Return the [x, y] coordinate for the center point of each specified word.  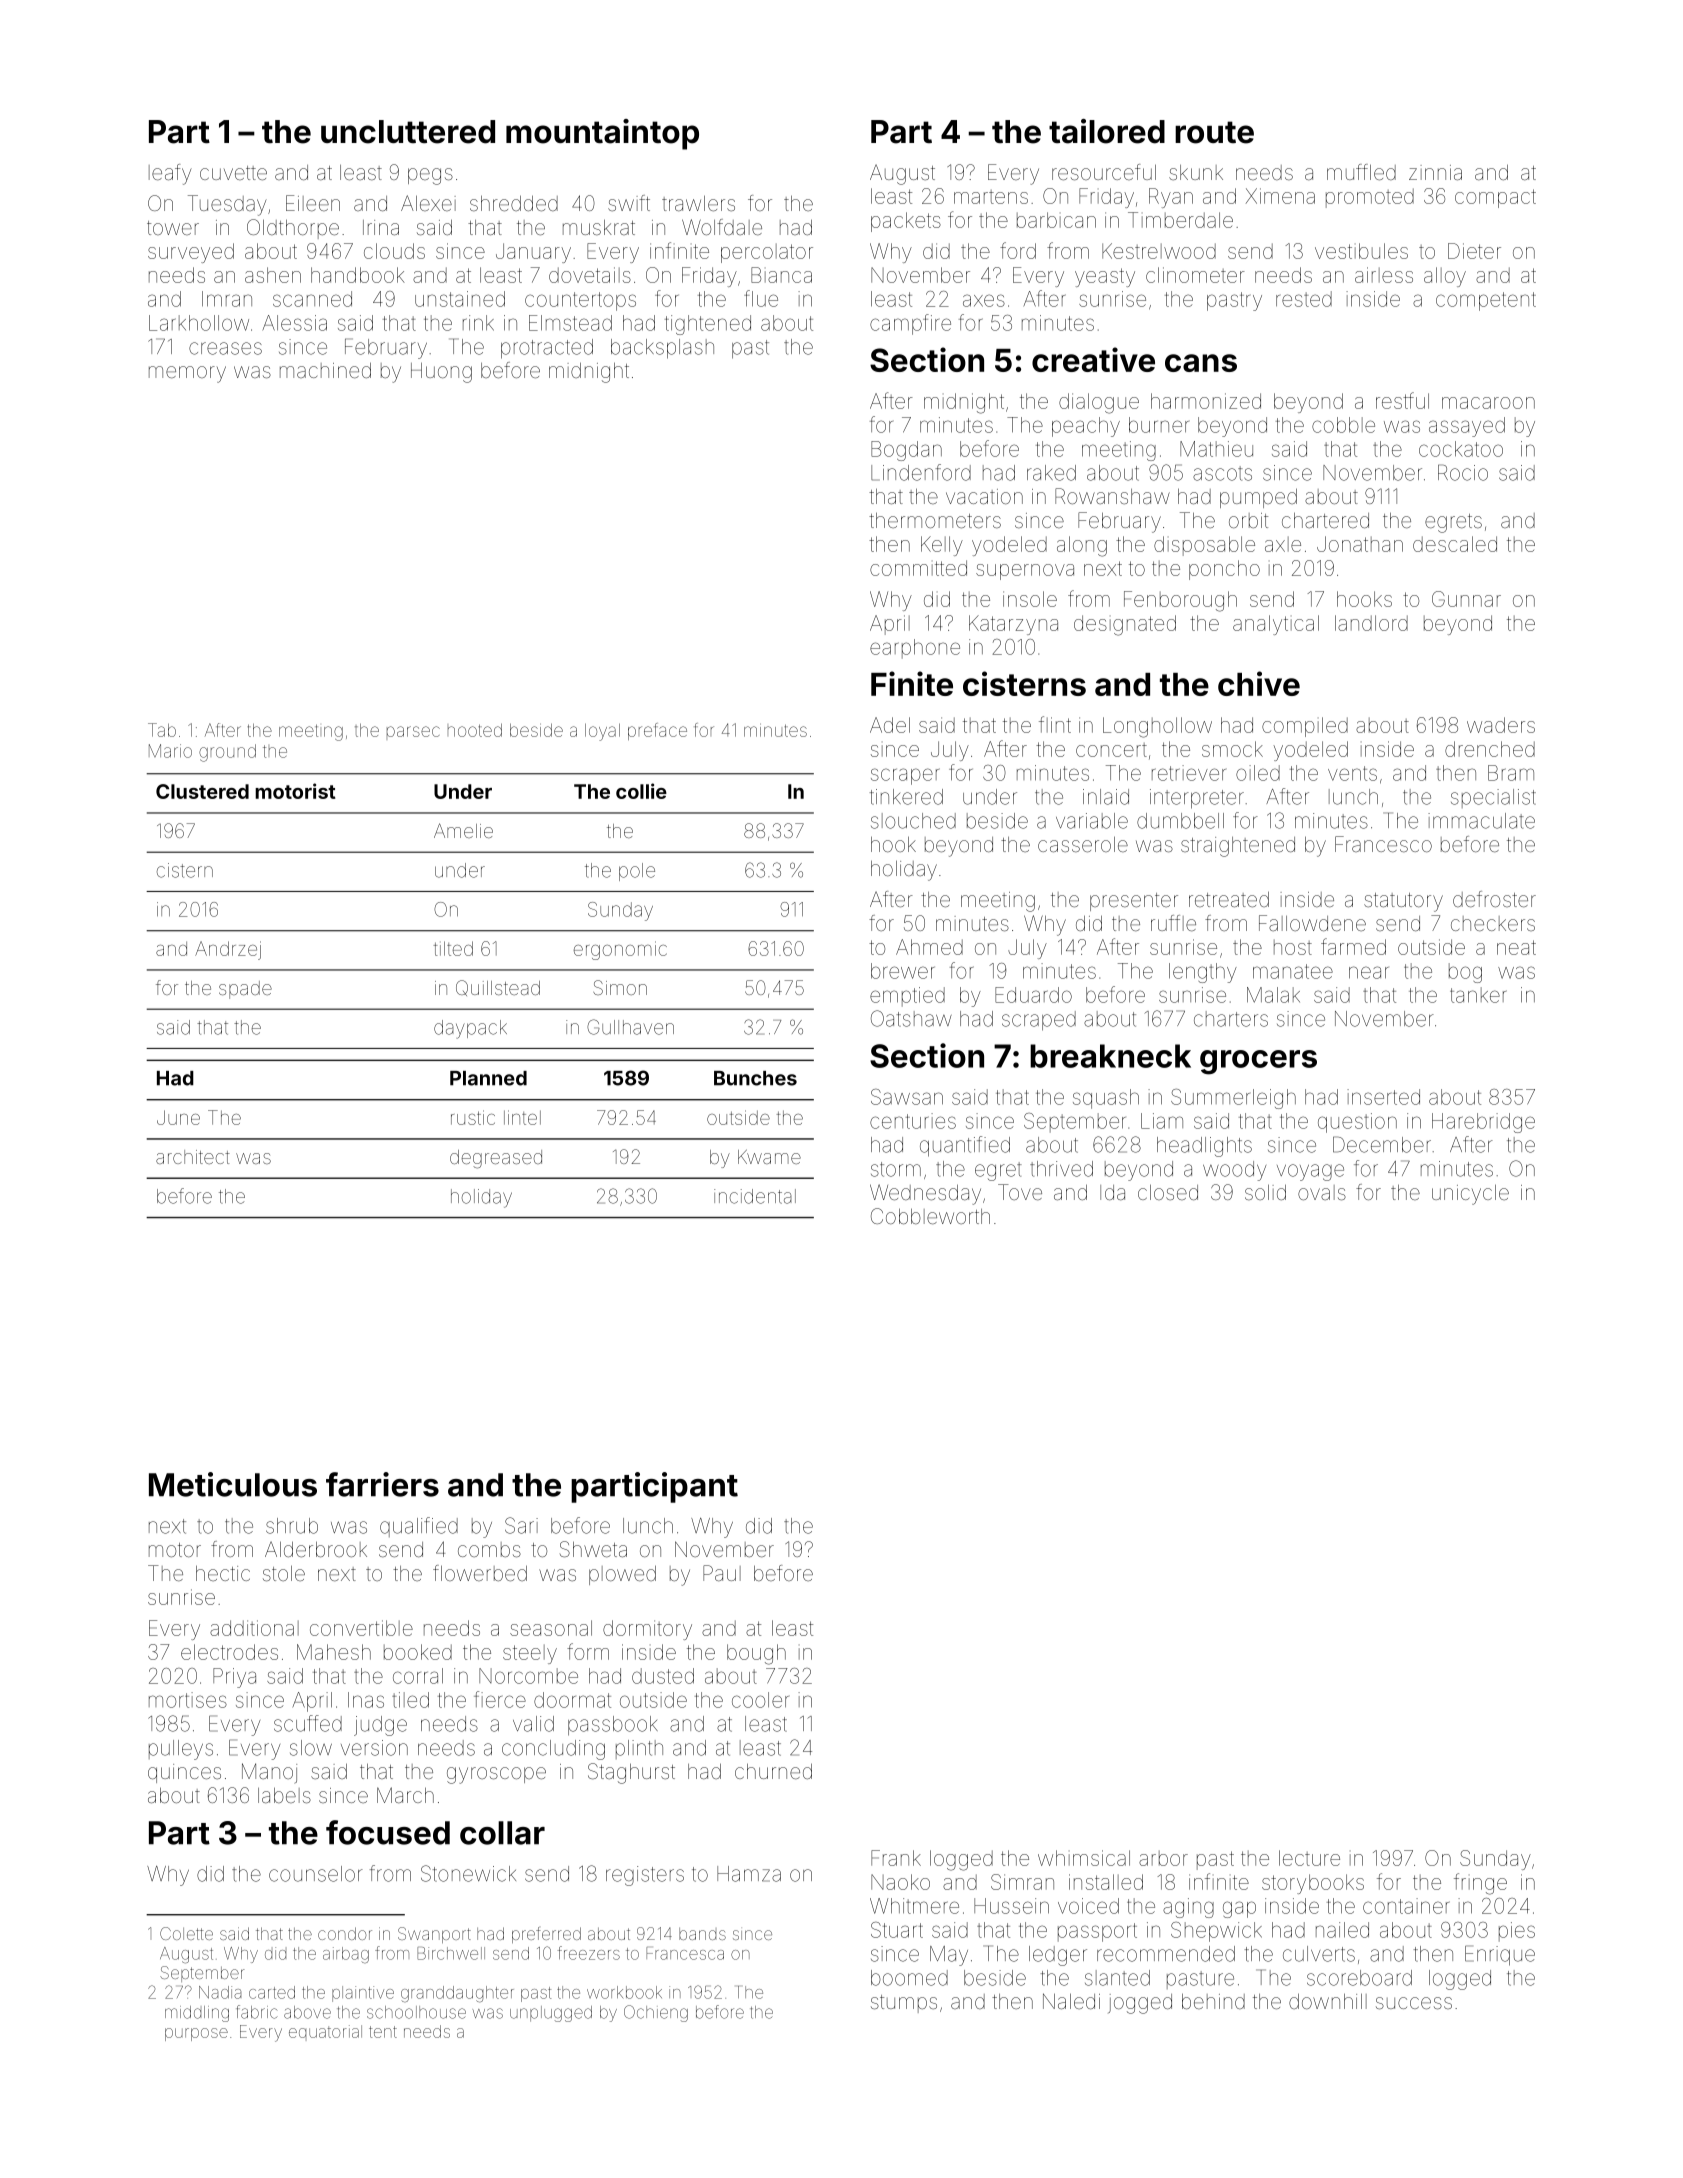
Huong [441, 373]
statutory [1403, 902]
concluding [553, 1750]
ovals [1322, 1192]
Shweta [593, 1549]
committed [918, 568]
